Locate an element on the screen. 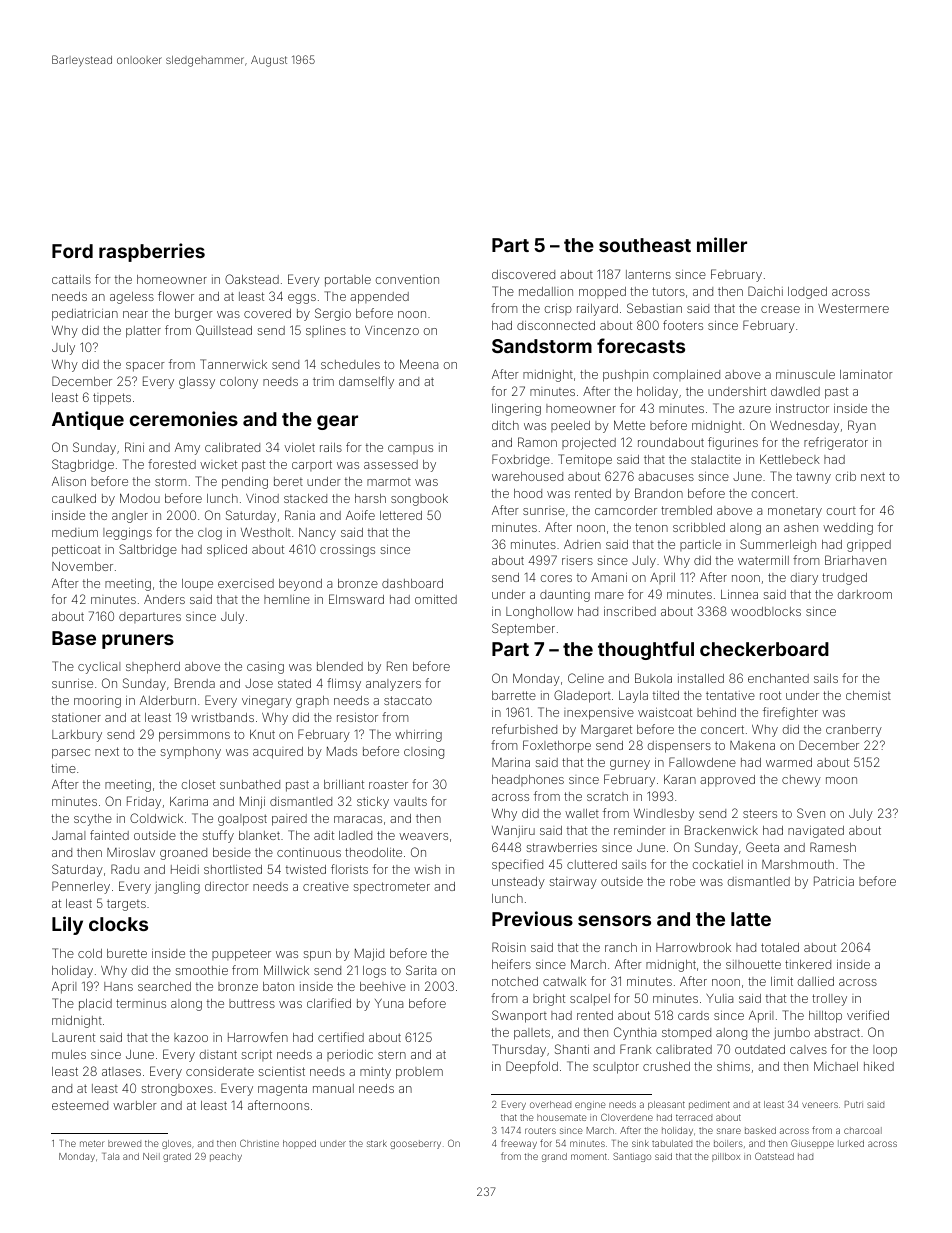  darkroom is located at coordinates (865, 594).
